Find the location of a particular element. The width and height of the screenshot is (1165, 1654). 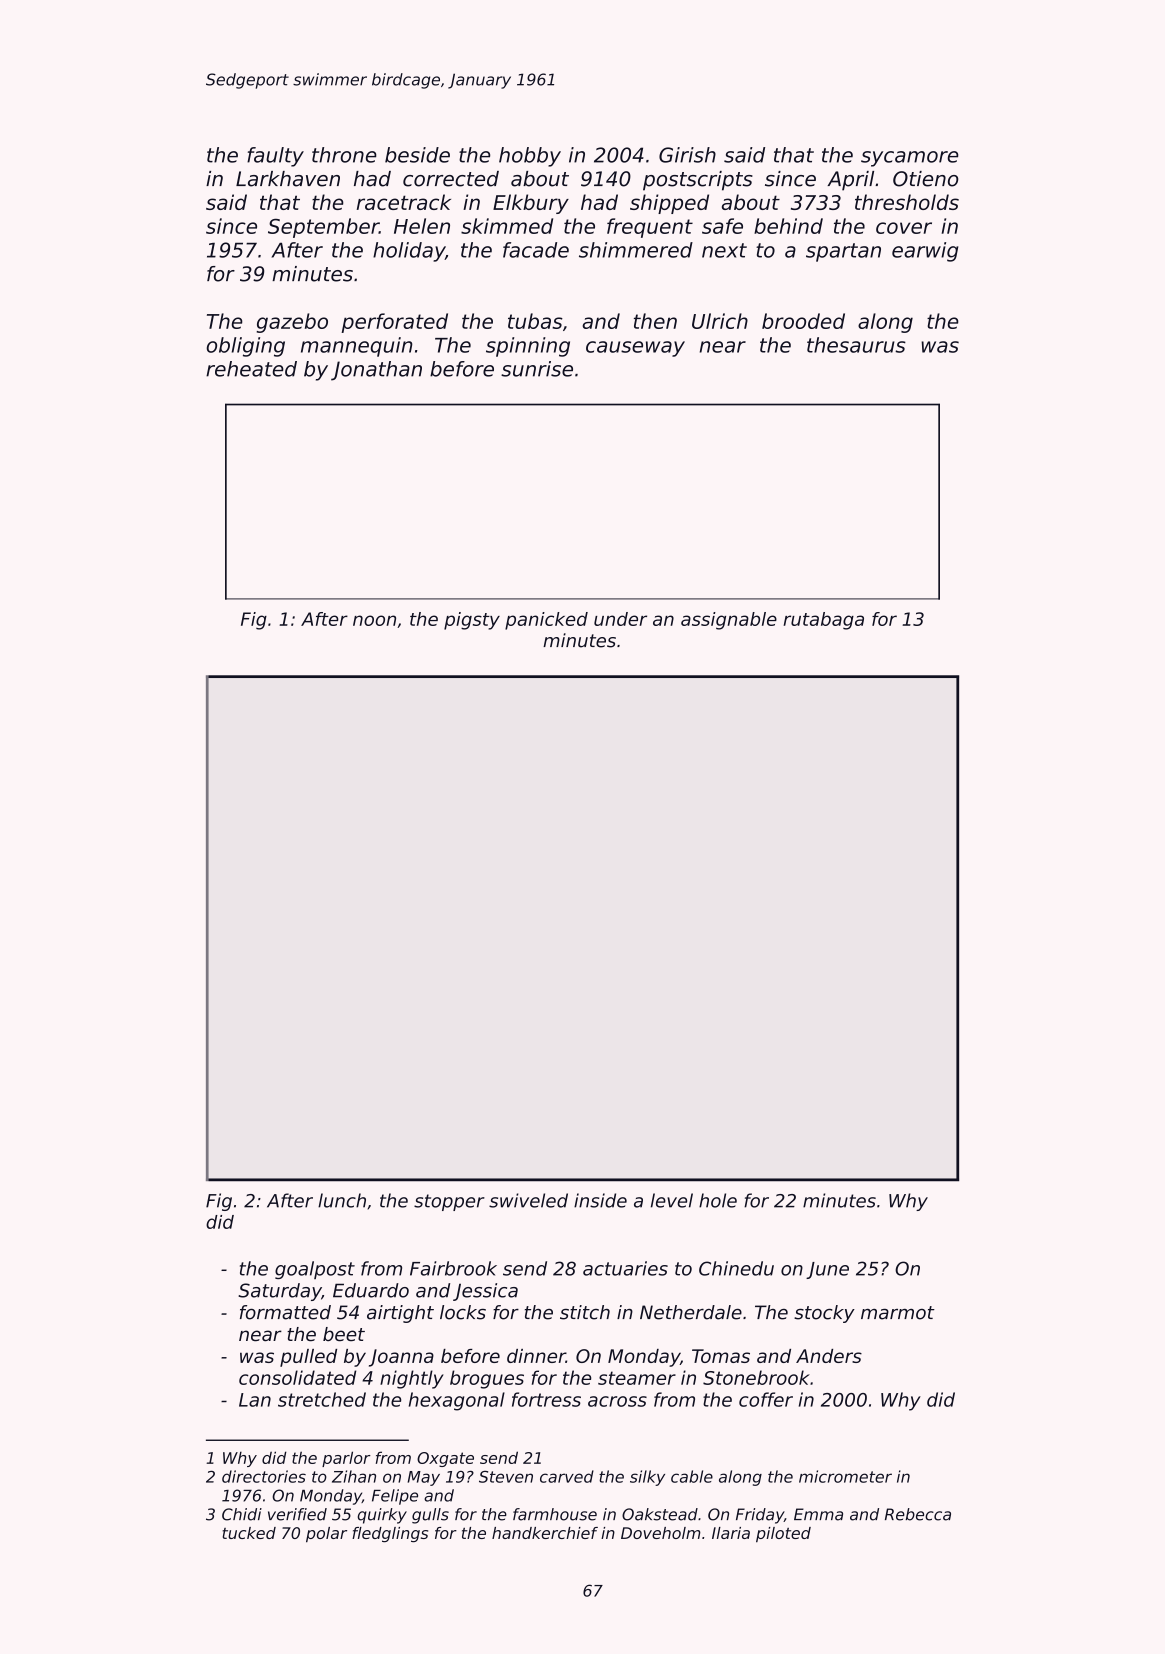

handkerchief is located at coordinates (545, 1533).
